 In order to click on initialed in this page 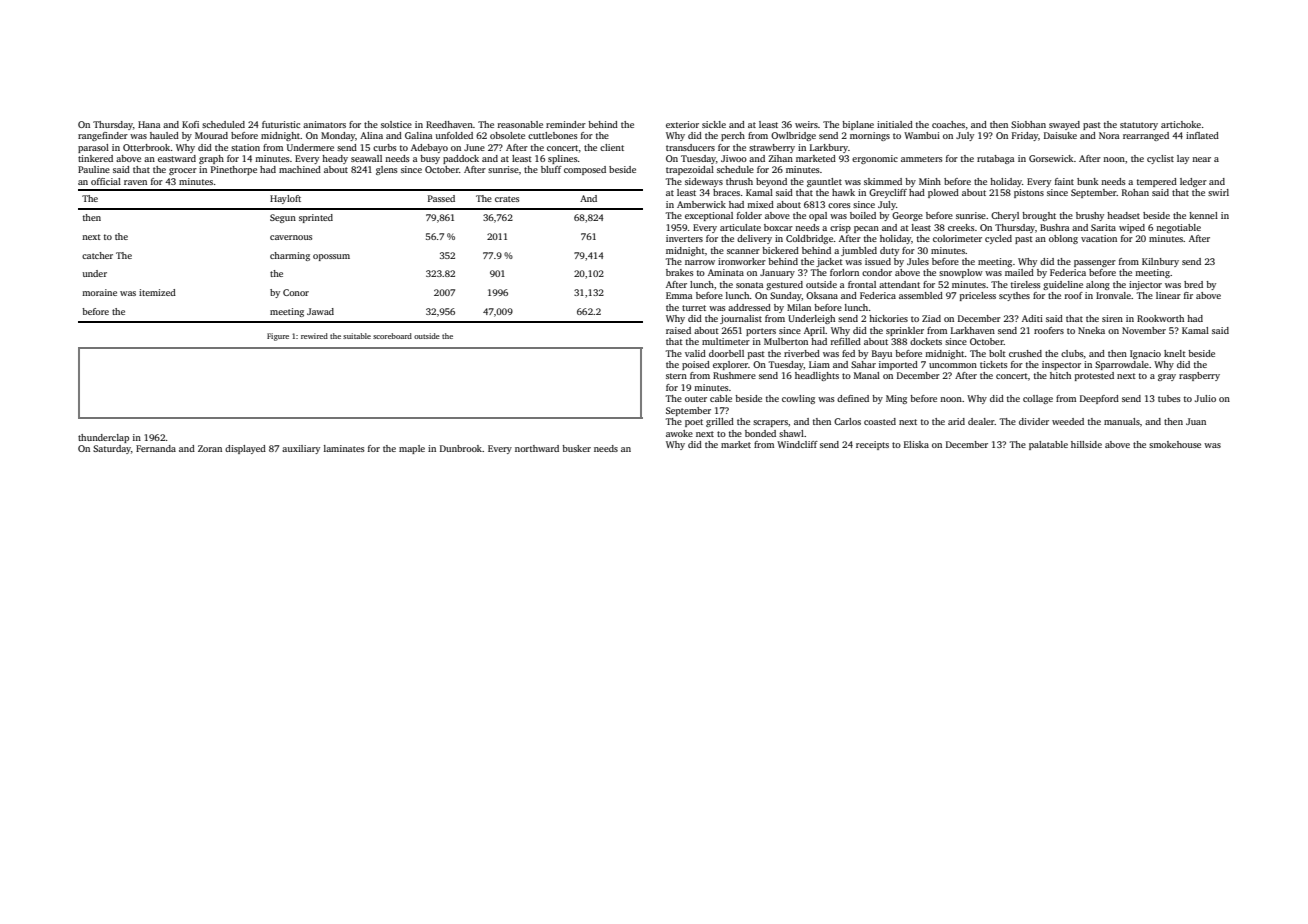, I will do `click(895, 124)`.
